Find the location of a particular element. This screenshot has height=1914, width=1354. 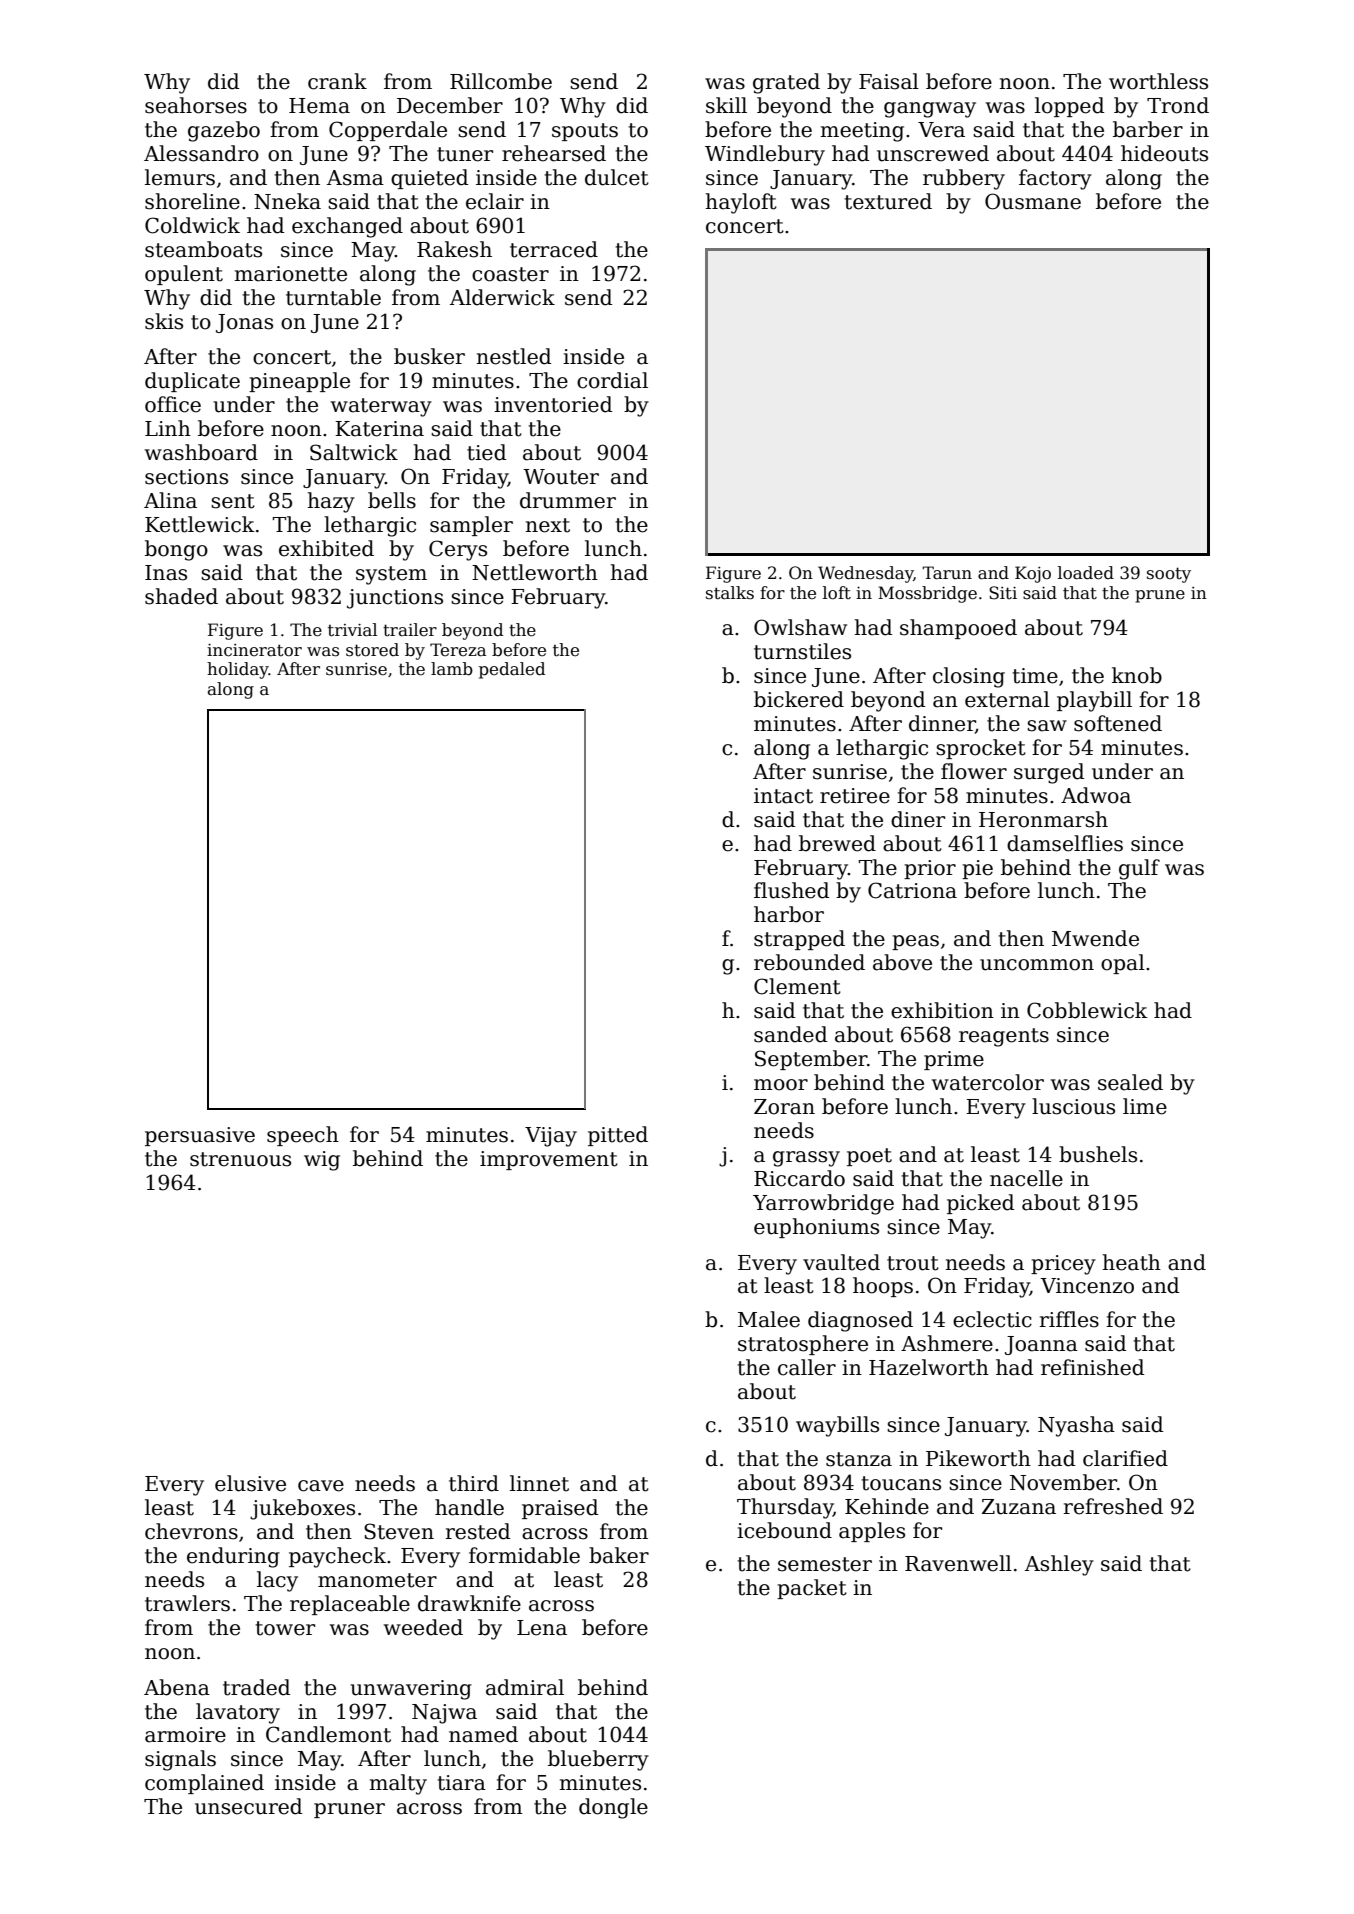

Thursday is located at coordinates (785, 1508).
